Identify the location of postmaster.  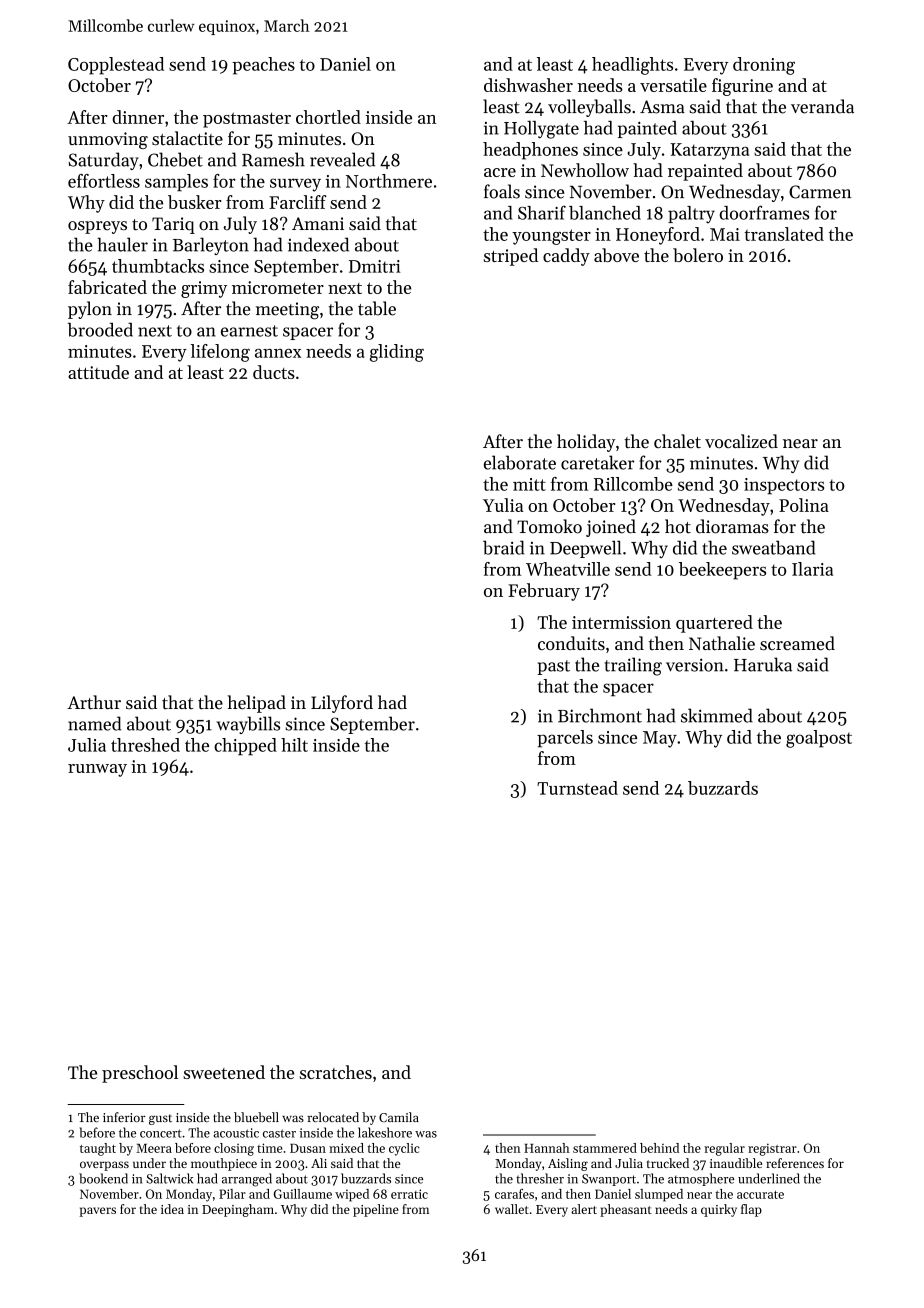
(247, 120).
